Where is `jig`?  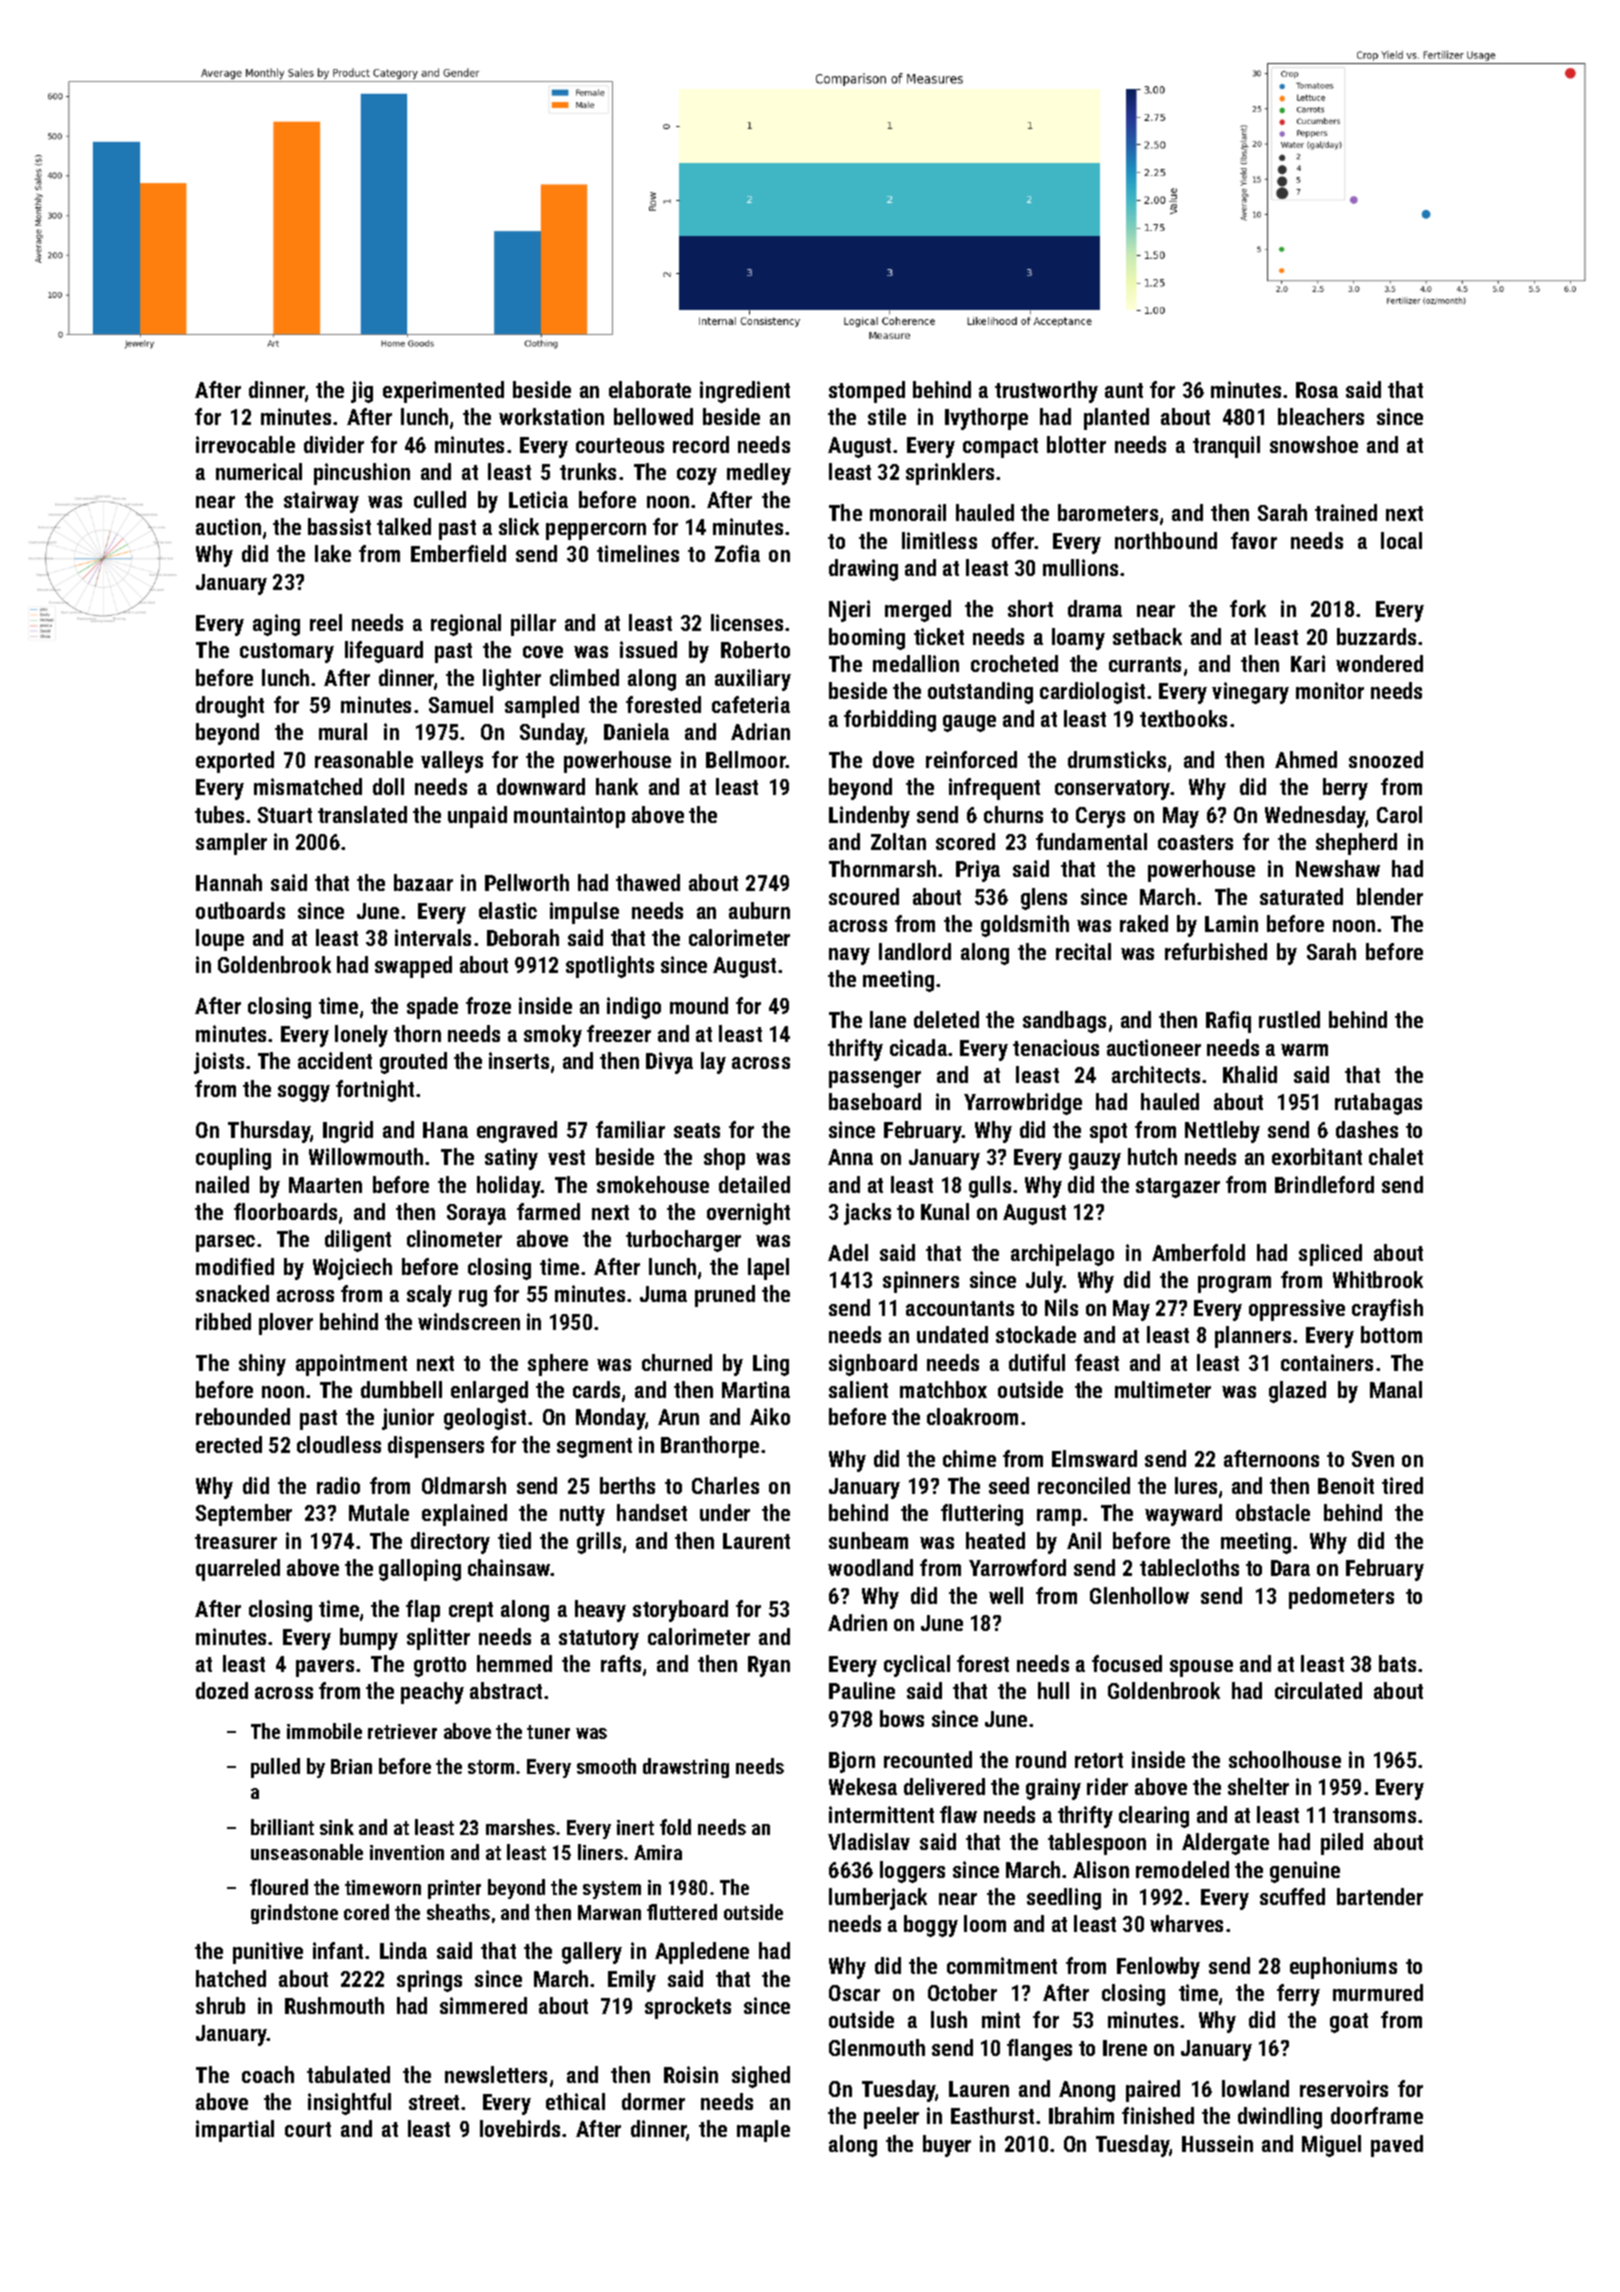 jig is located at coordinates (362, 392).
